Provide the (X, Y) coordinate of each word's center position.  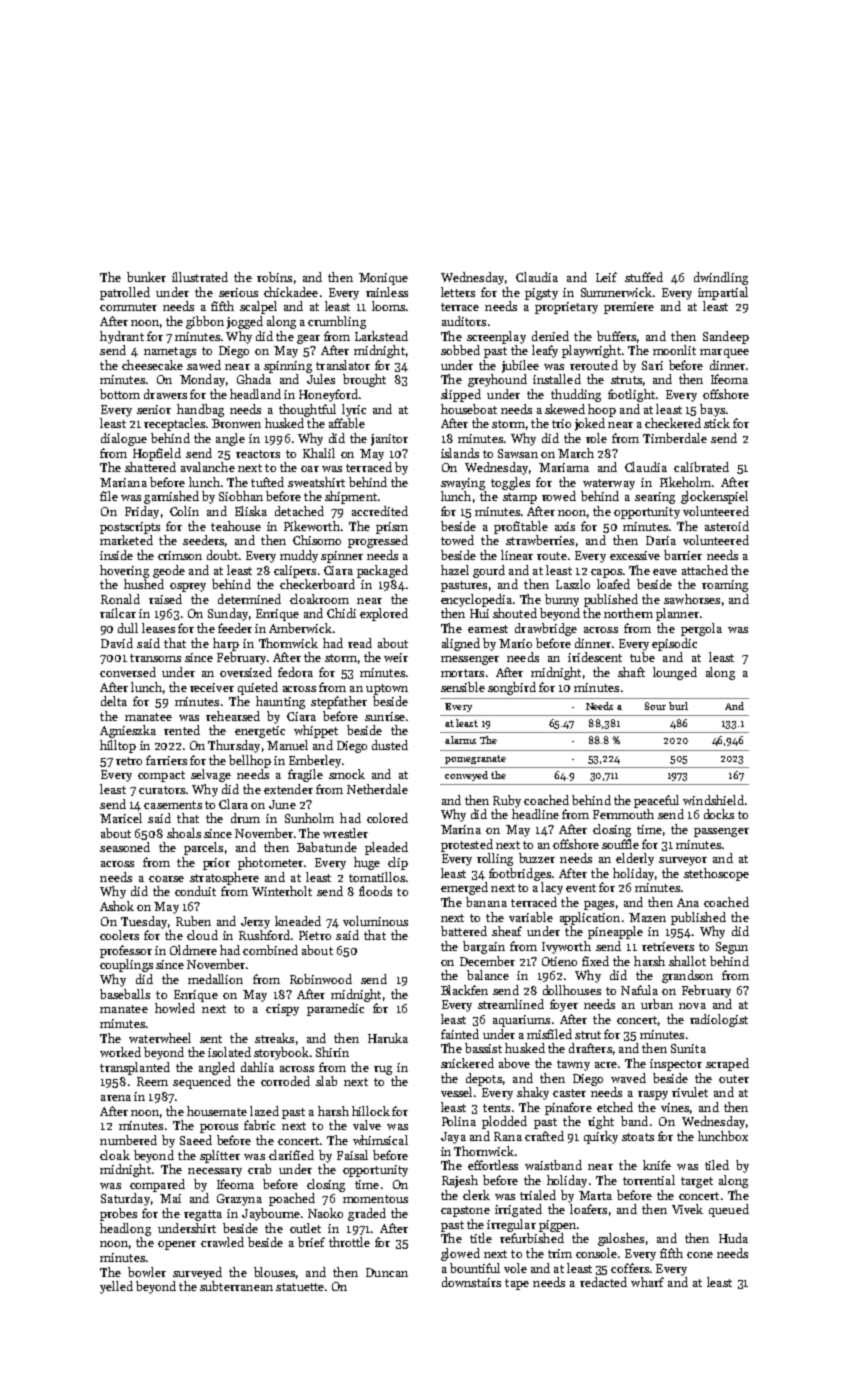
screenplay (496, 337)
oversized (246, 672)
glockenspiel (714, 497)
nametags (170, 352)
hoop (602, 410)
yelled (116, 1287)
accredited (380, 511)
